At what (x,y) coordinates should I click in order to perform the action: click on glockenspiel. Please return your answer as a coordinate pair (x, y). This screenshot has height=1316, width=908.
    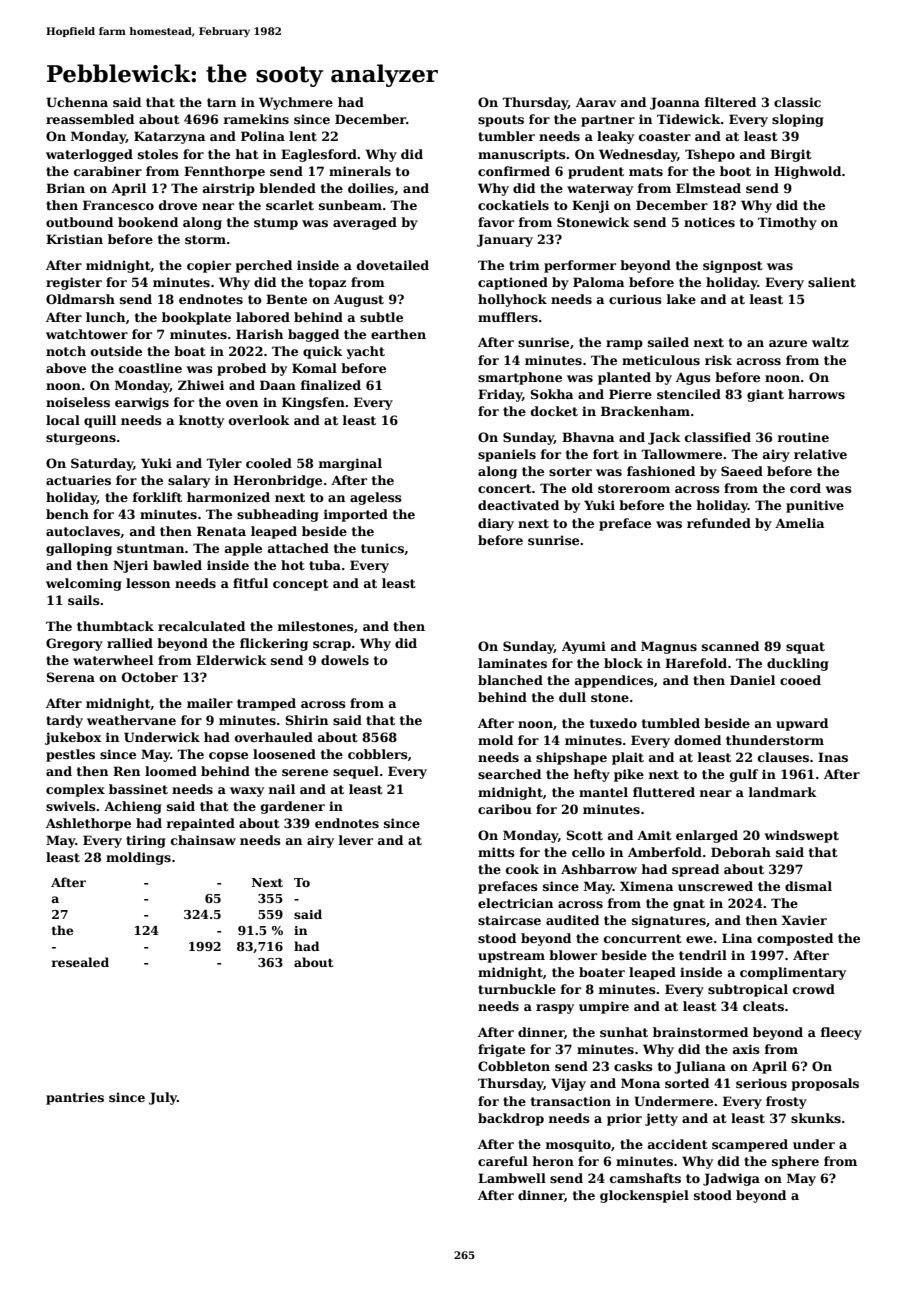
    Looking at the image, I should click on (644, 1196).
